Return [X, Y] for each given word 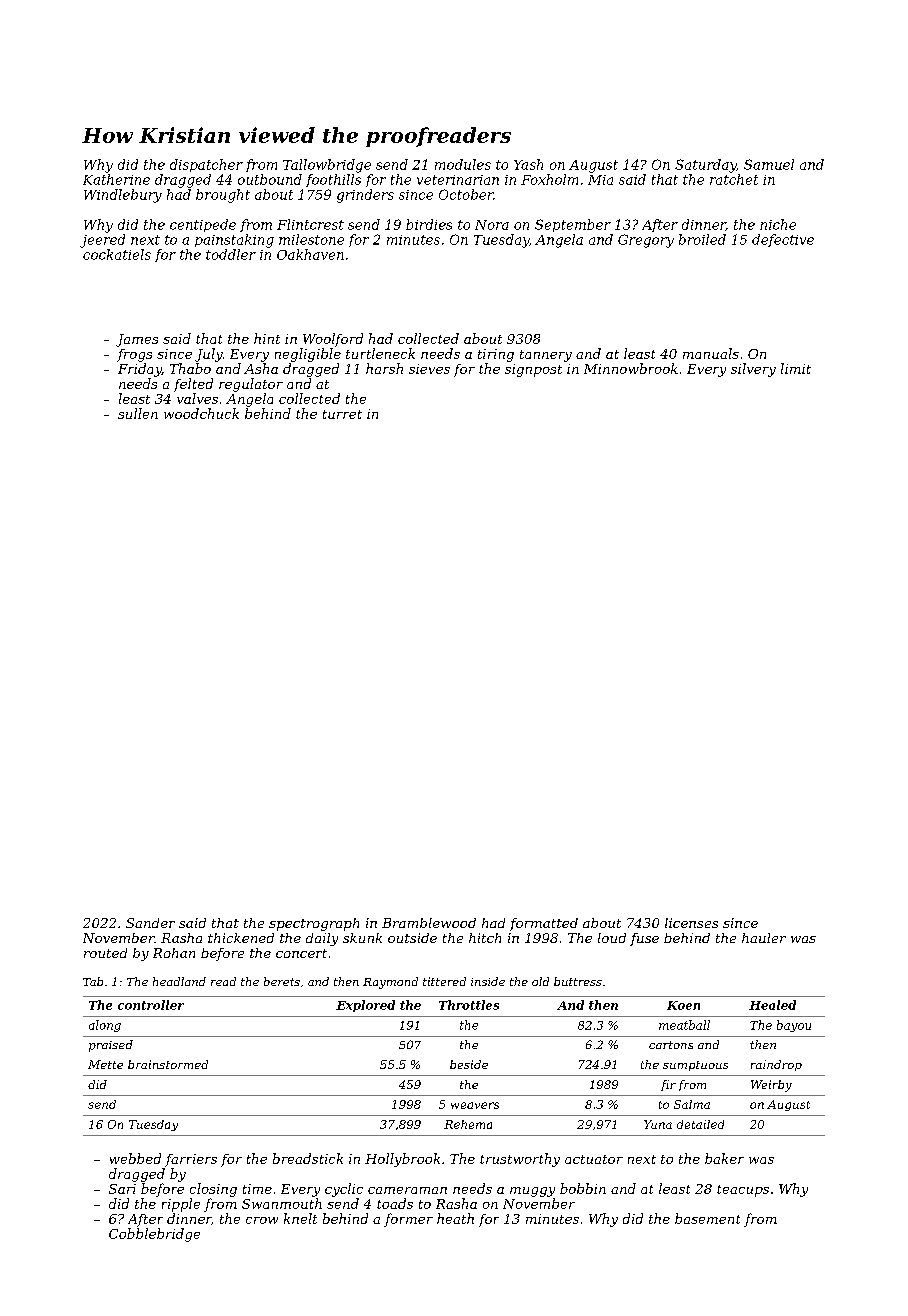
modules [463, 164]
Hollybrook [402, 1160]
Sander [150, 923]
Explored [365, 1006]
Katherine [116, 179]
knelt [300, 1218]
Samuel [769, 164]
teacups [743, 1191]
